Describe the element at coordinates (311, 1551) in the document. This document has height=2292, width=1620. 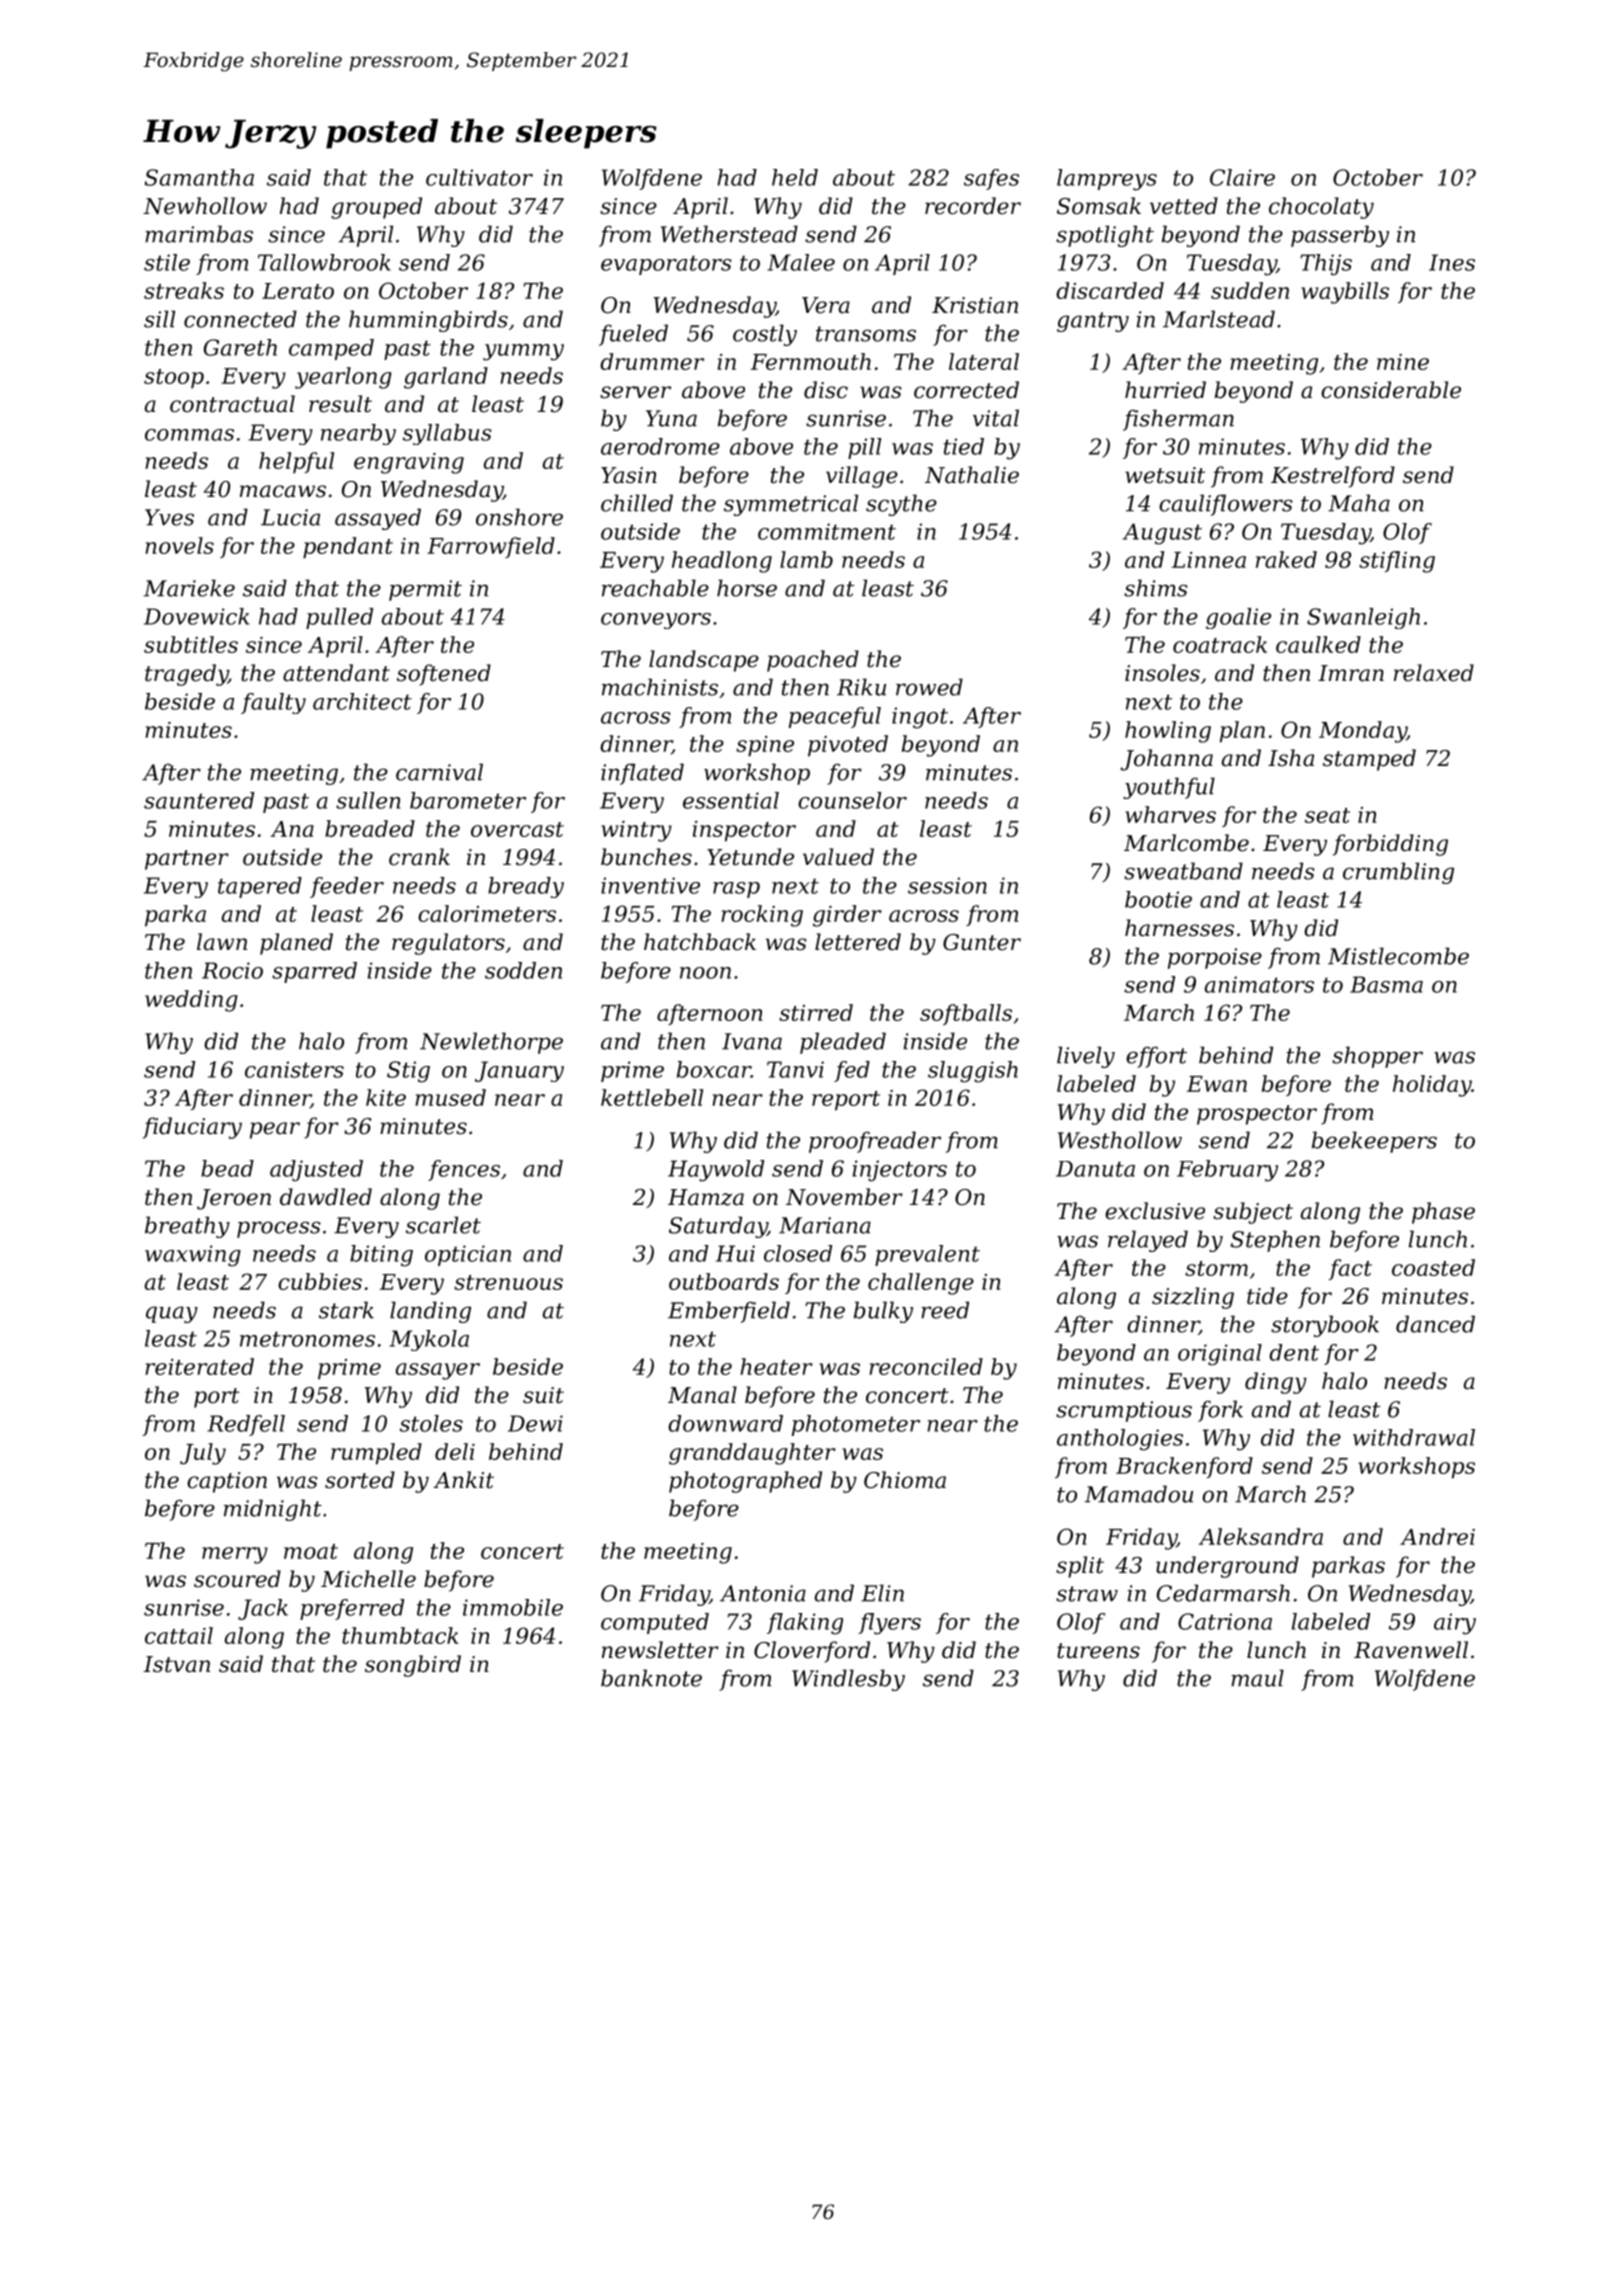
I see `moat` at that location.
